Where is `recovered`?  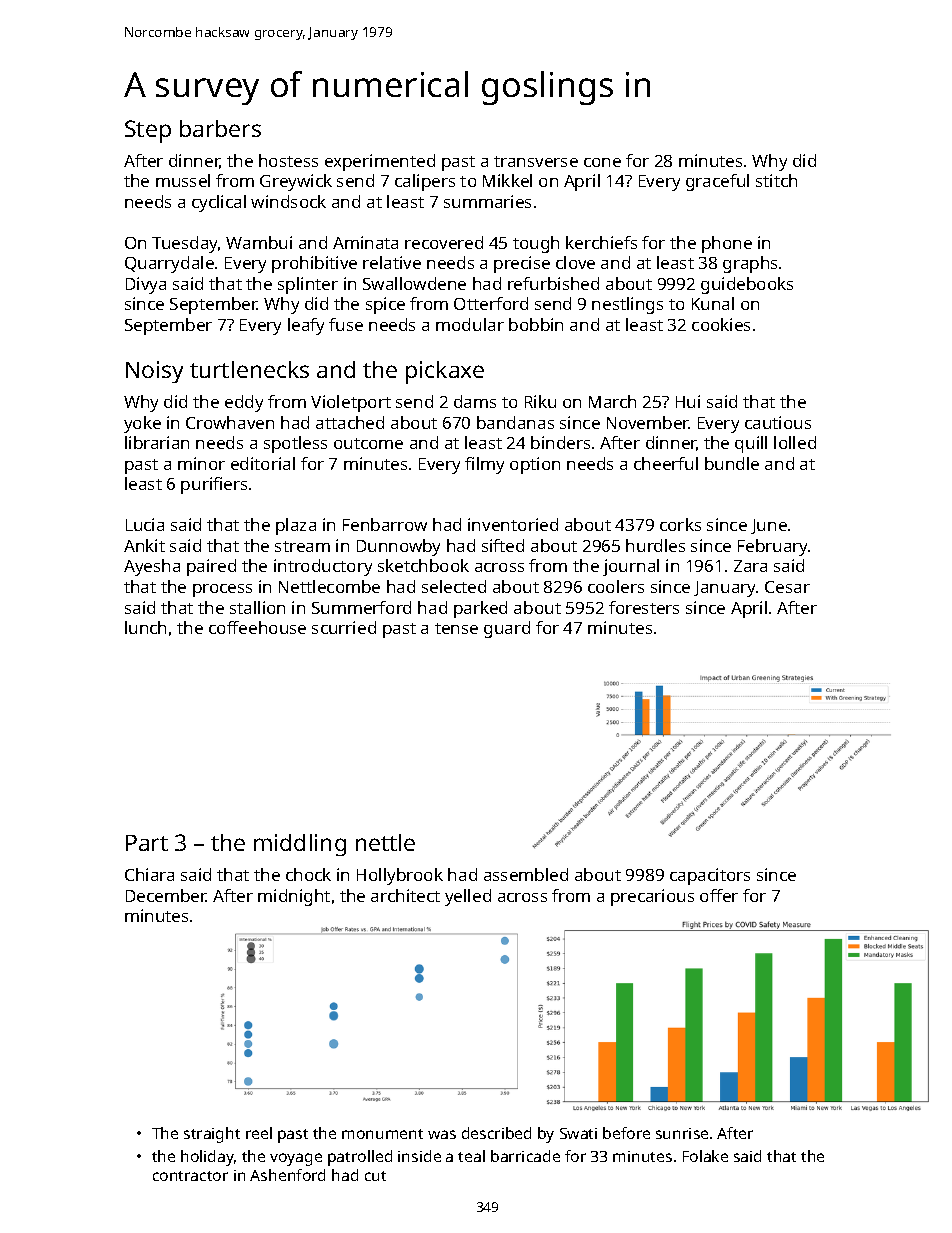 recovered is located at coordinates (444, 242).
